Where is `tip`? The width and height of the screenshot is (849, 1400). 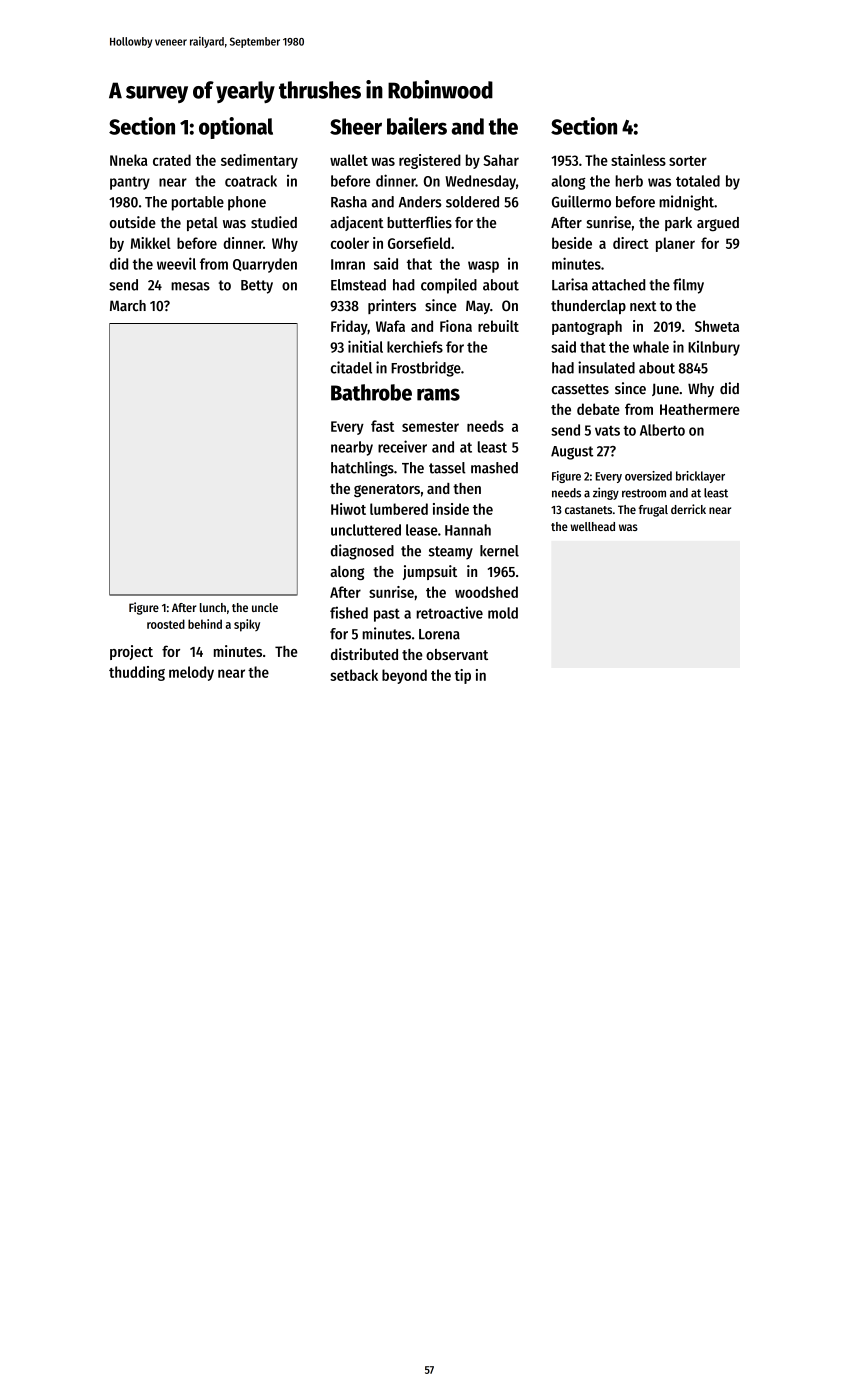
tip is located at coordinates (462, 676).
